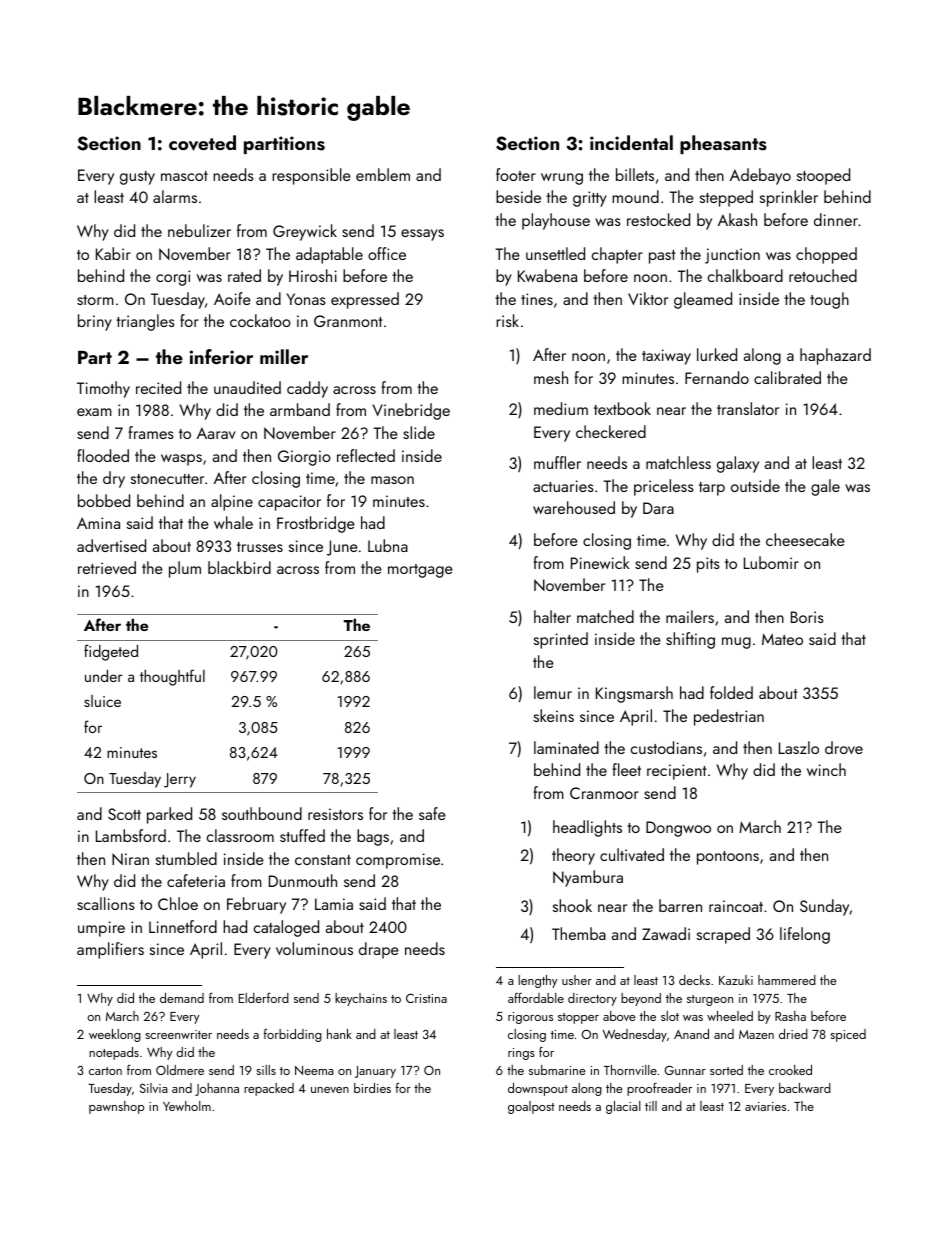 The height and width of the page is (1233, 952). What do you see at coordinates (536, 997) in the page?
I see `affordable` at bounding box center [536, 997].
